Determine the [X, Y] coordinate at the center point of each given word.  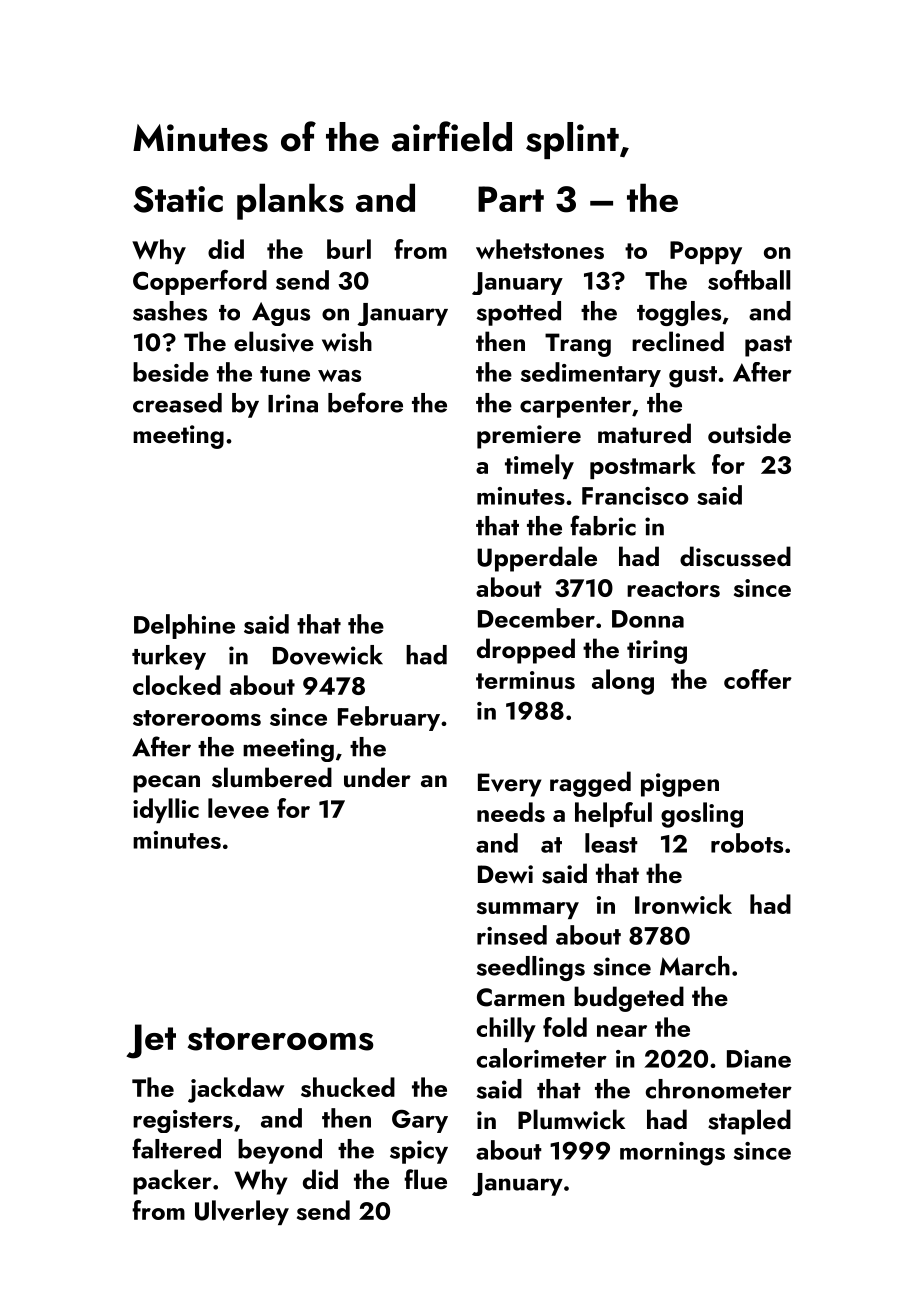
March [695, 966]
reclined [678, 341]
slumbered [272, 777]
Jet [151, 1041]
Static [178, 199]
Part [511, 199]
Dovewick [328, 655]
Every [509, 785]
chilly [506, 1029]
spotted [518, 313]
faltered [176, 1148]
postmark [643, 466]
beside [171, 372]
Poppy [706, 252]
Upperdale [537, 559]
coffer [758, 679]
